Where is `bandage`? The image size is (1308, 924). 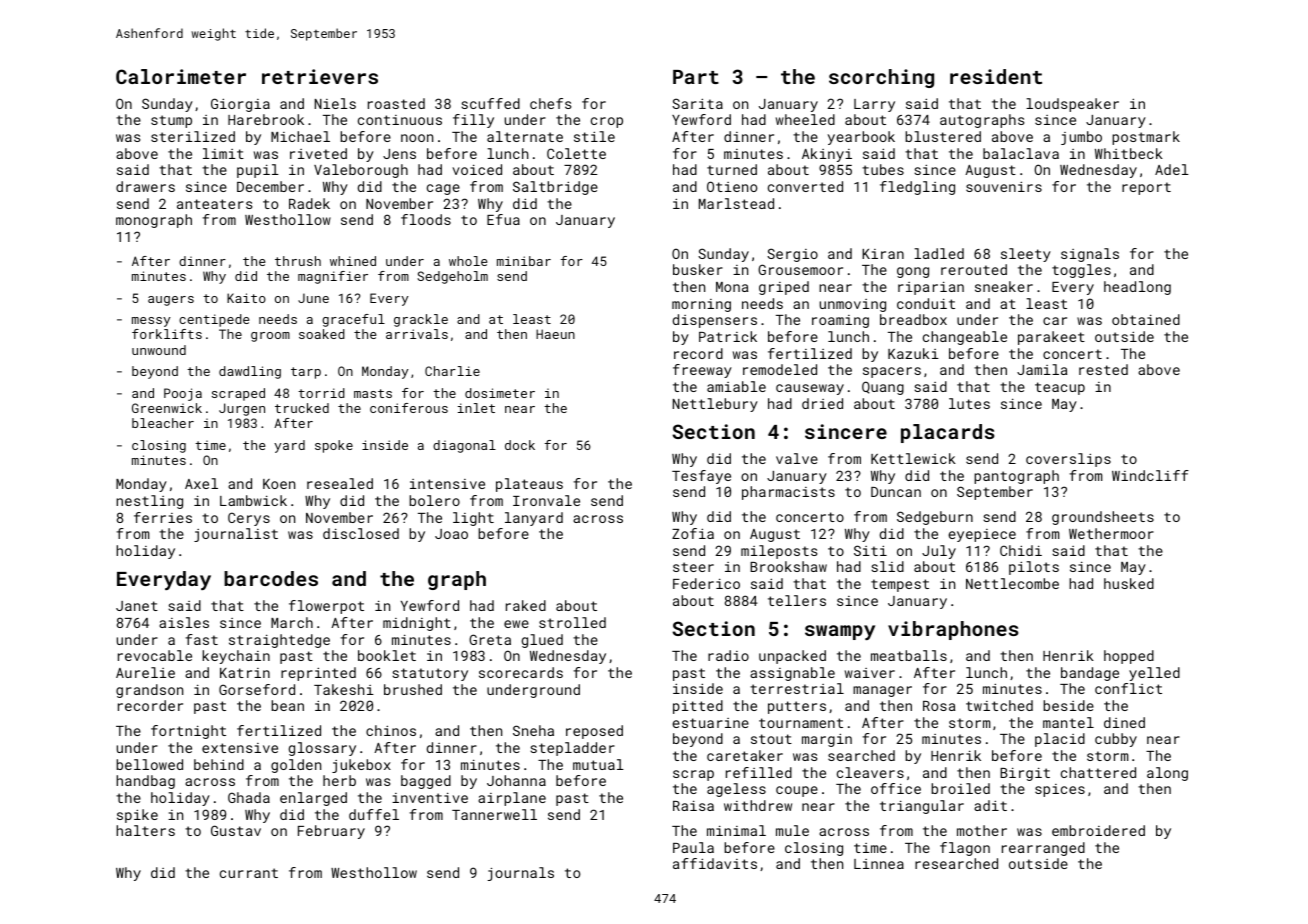
bandage is located at coordinates (1090, 674).
